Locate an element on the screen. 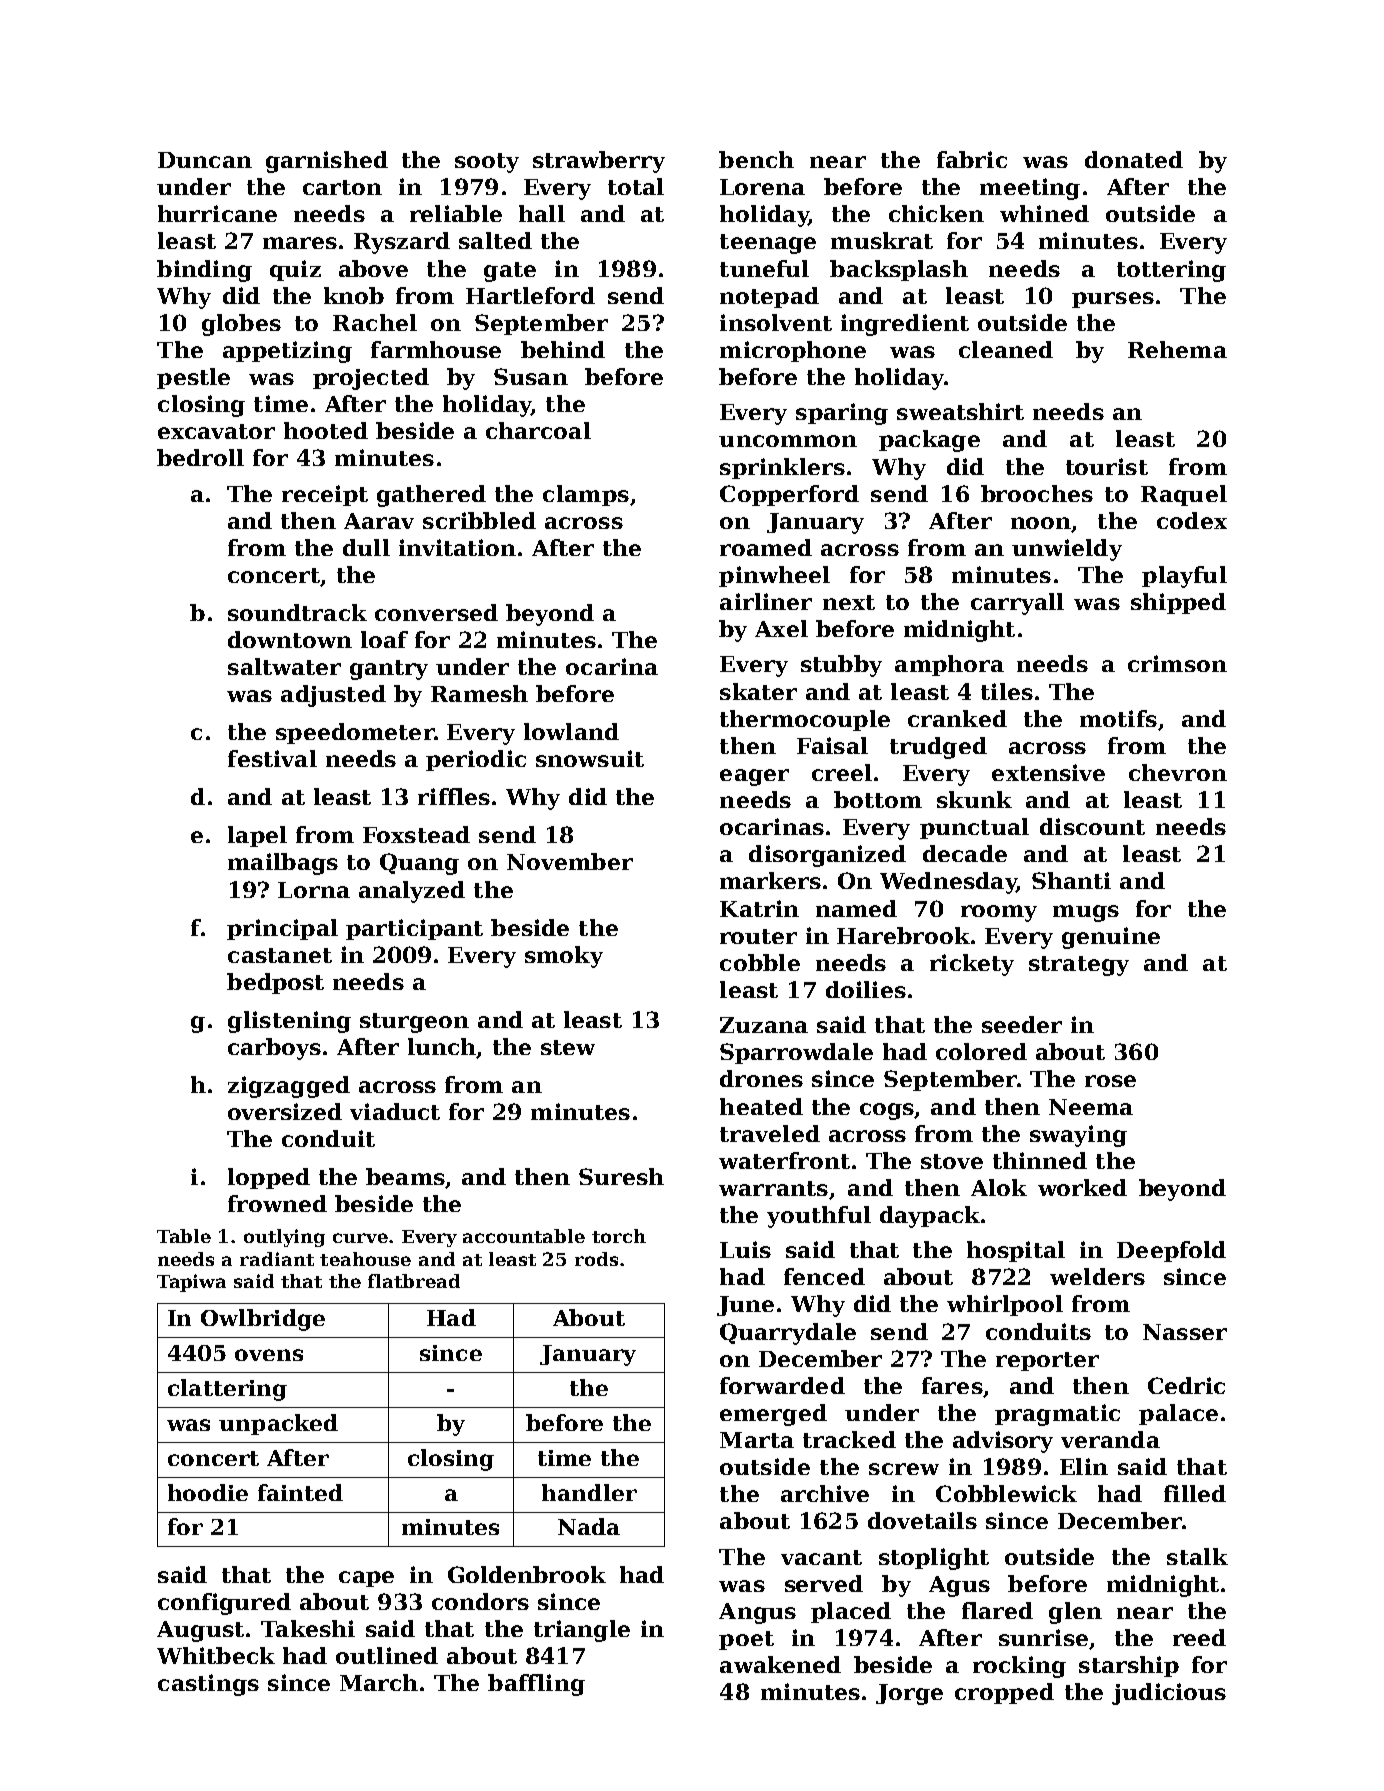  lopped is located at coordinates (269, 1178).
